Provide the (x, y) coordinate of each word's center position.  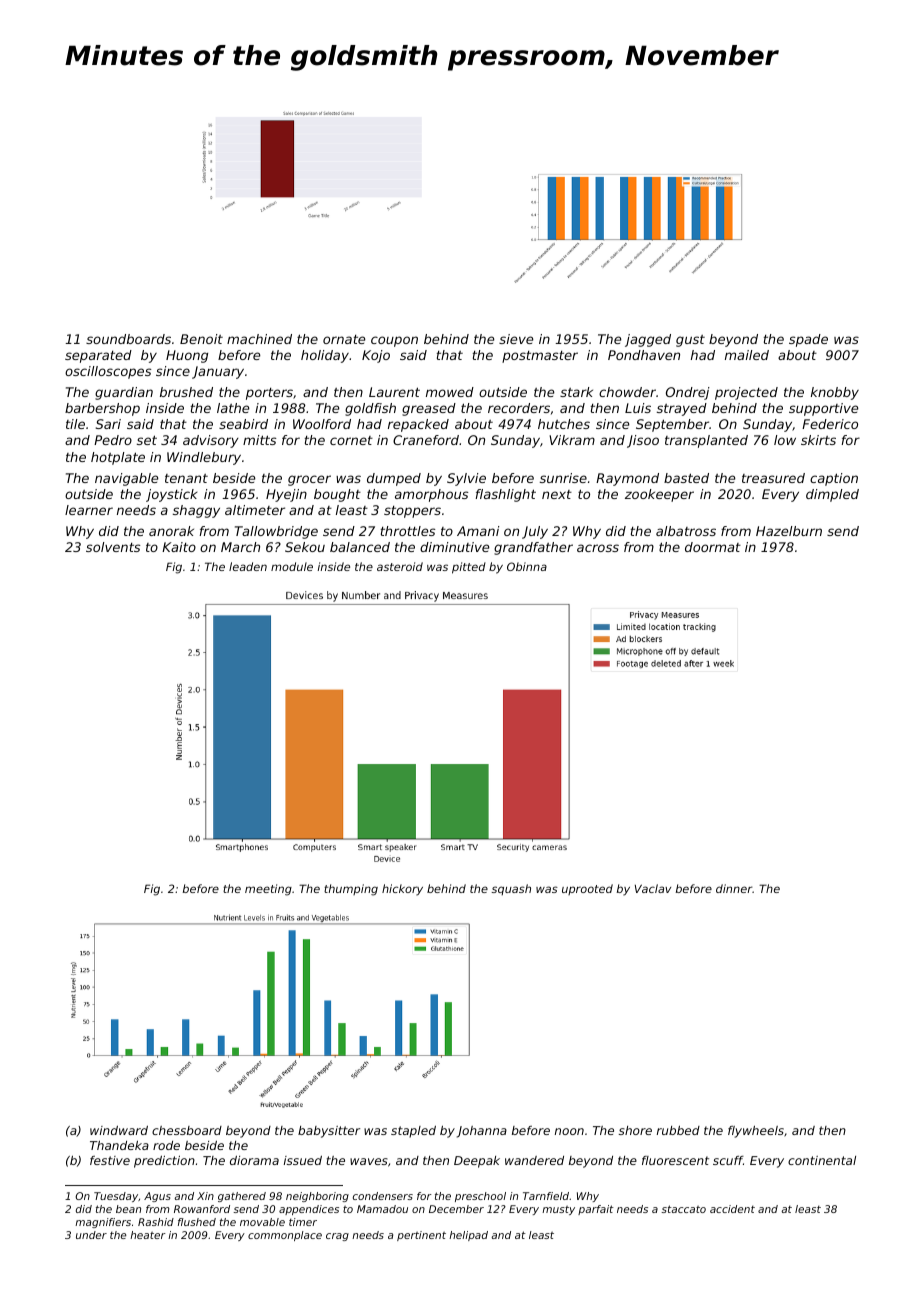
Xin (205, 1196)
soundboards (128, 339)
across (598, 548)
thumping (351, 890)
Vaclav (653, 888)
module (292, 566)
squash (511, 889)
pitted (469, 568)
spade (808, 340)
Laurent (394, 392)
